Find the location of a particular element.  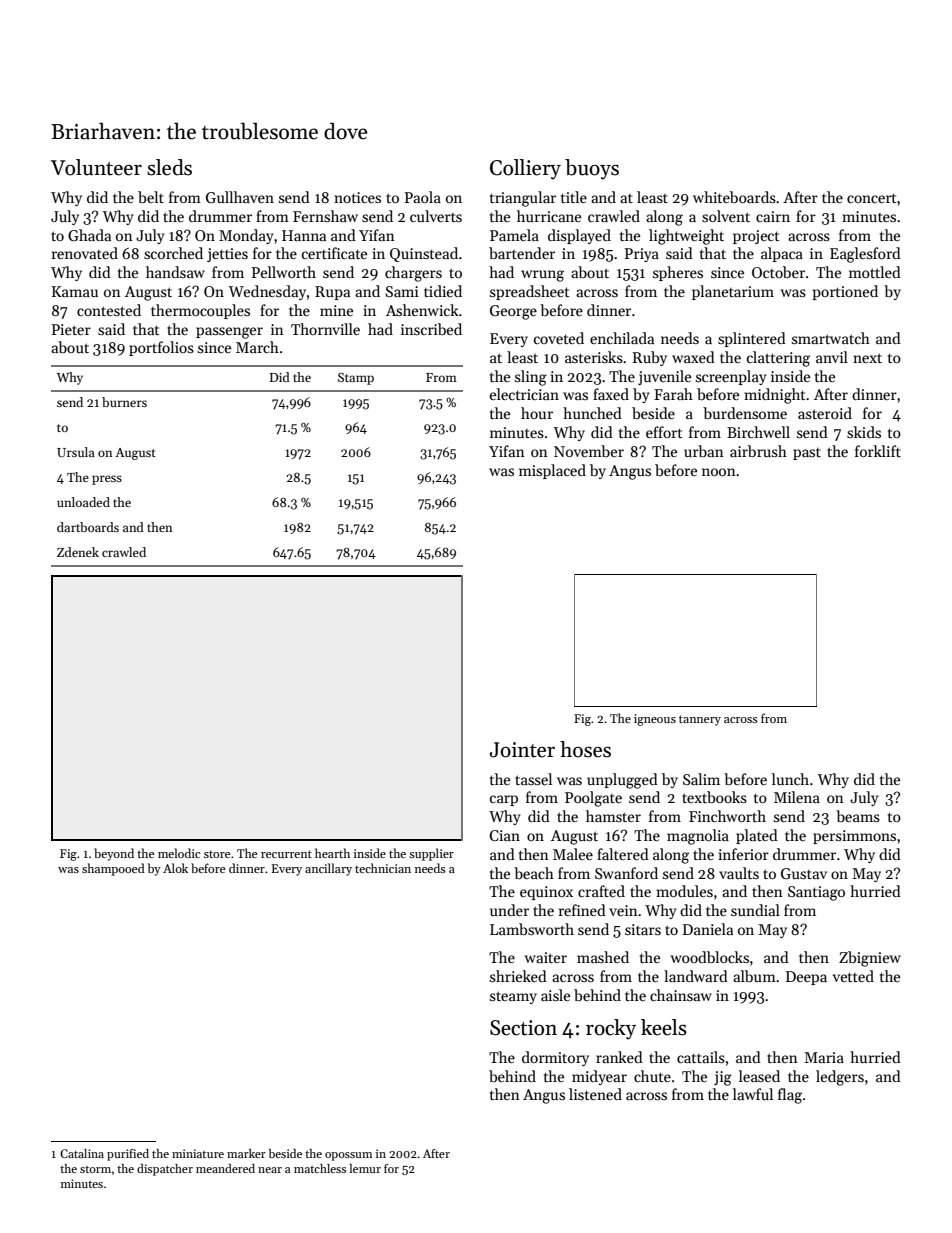

beyond is located at coordinates (114, 854).
